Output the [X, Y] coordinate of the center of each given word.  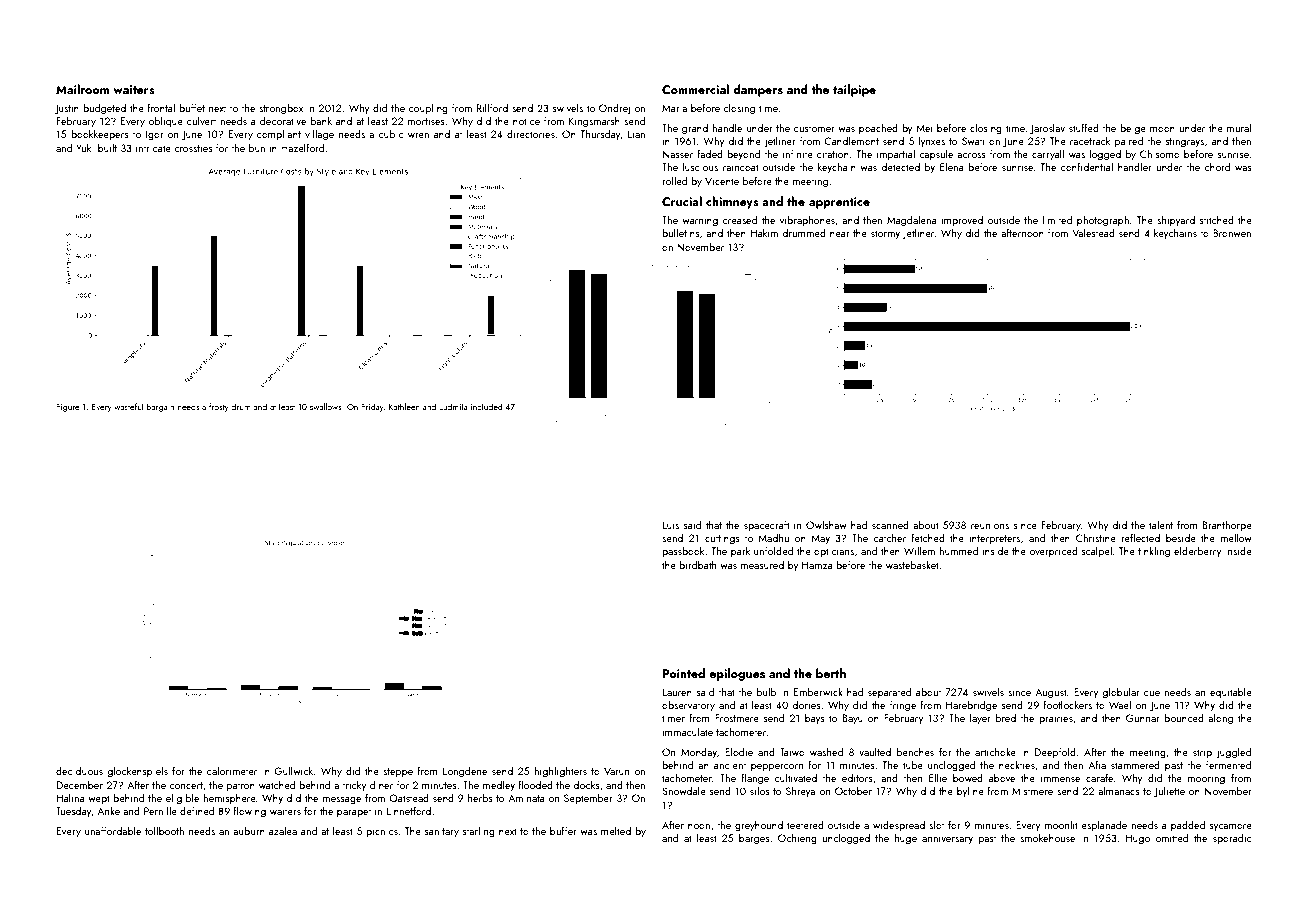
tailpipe [854, 90]
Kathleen [404, 406]
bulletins [681, 232]
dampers [758, 90]
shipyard [1176, 221]
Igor [155, 135]
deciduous [79, 771]
